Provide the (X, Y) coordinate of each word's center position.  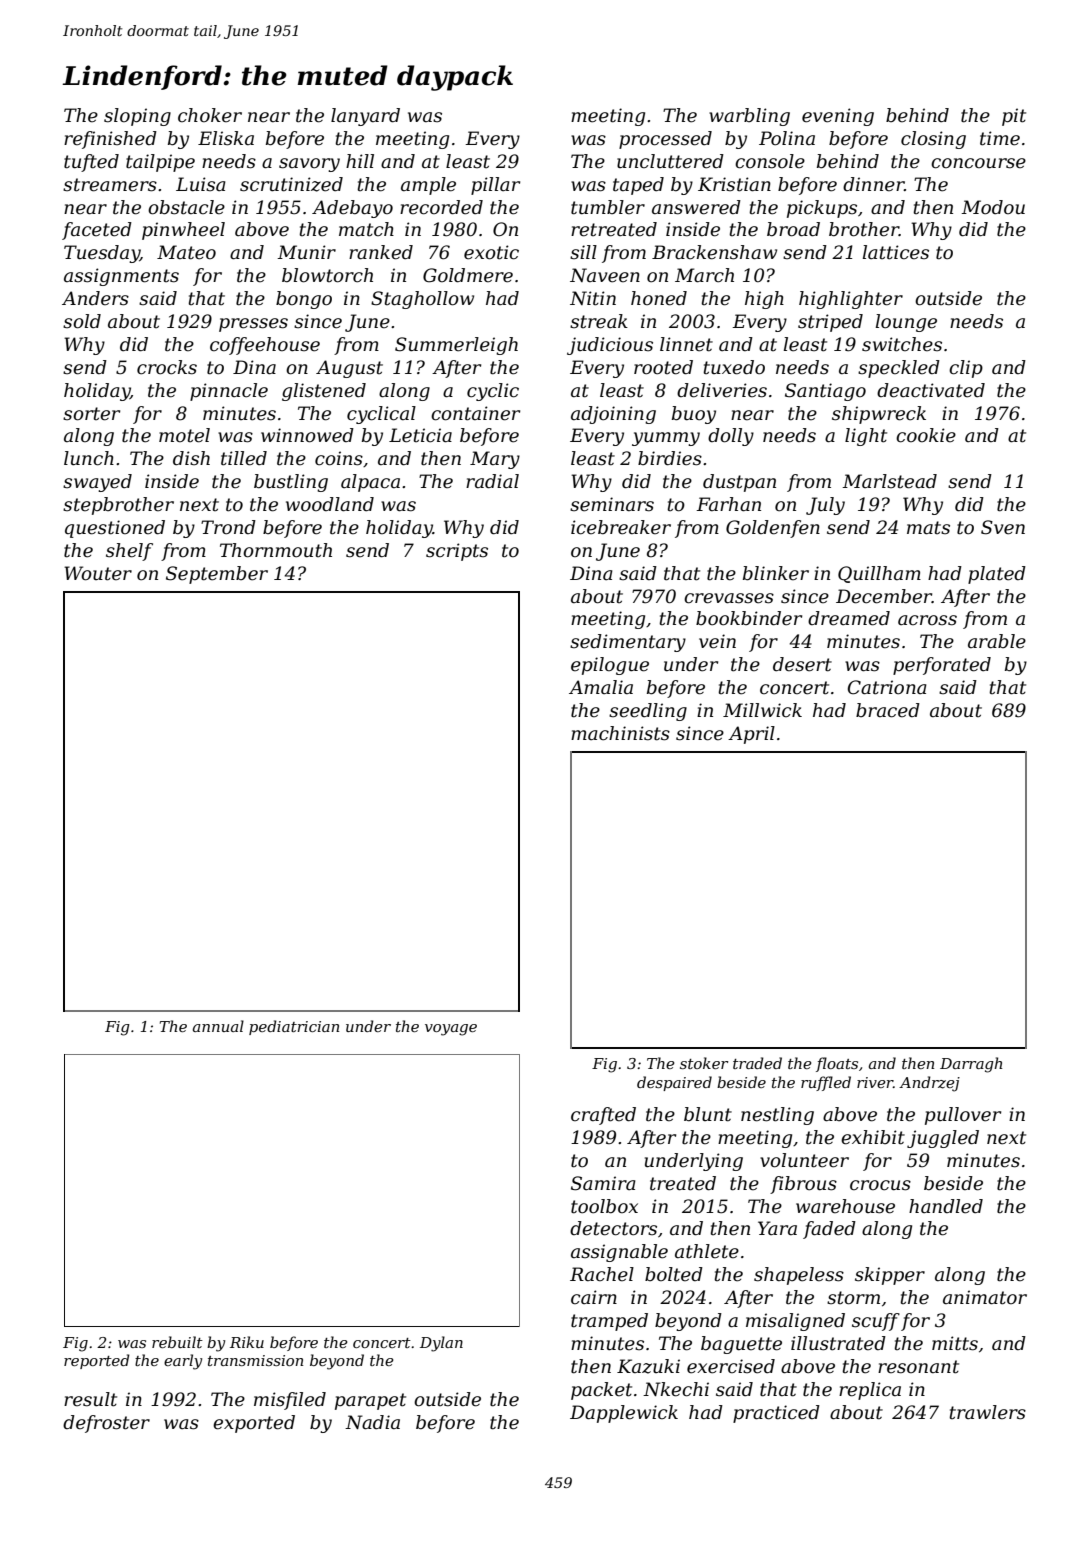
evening (838, 117)
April (751, 735)
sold (82, 321)
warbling (749, 117)
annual (218, 1026)
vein (717, 641)
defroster (106, 1424)
